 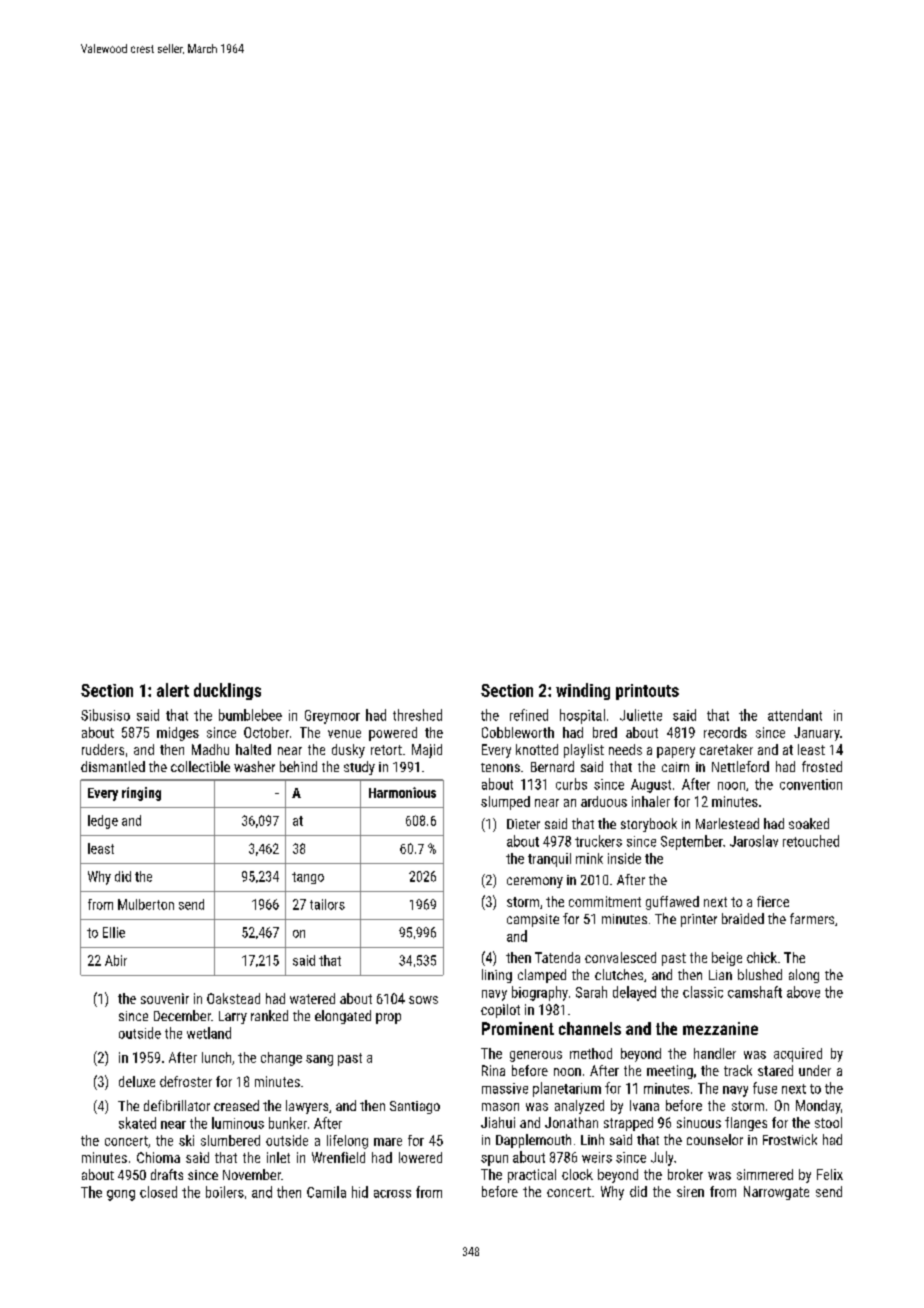 I want to click on Narrowgate, so click(x=776, y=1193).
